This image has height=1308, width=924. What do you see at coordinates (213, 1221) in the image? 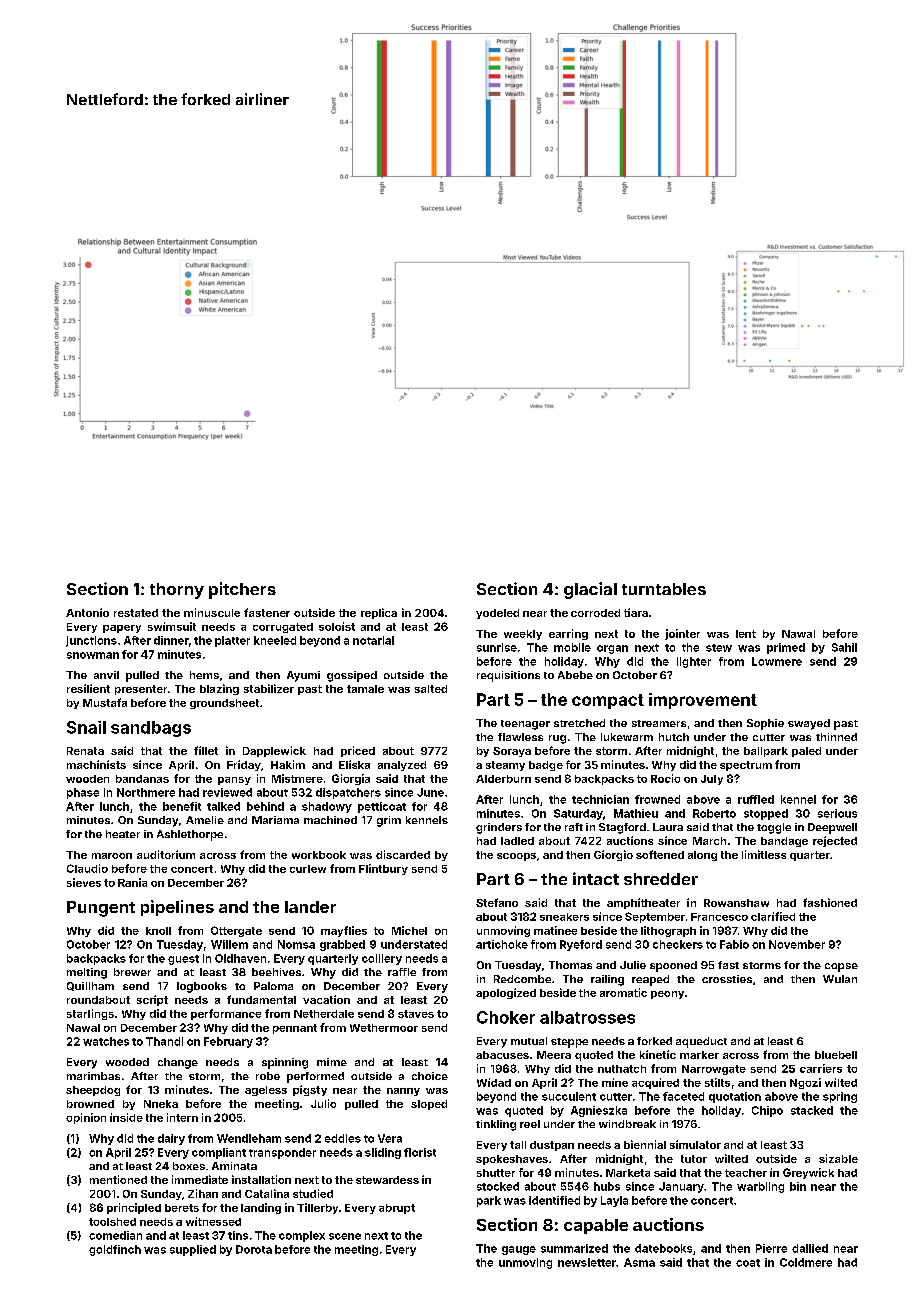
I see `witnessed` at bounding box center [213, 1221].
